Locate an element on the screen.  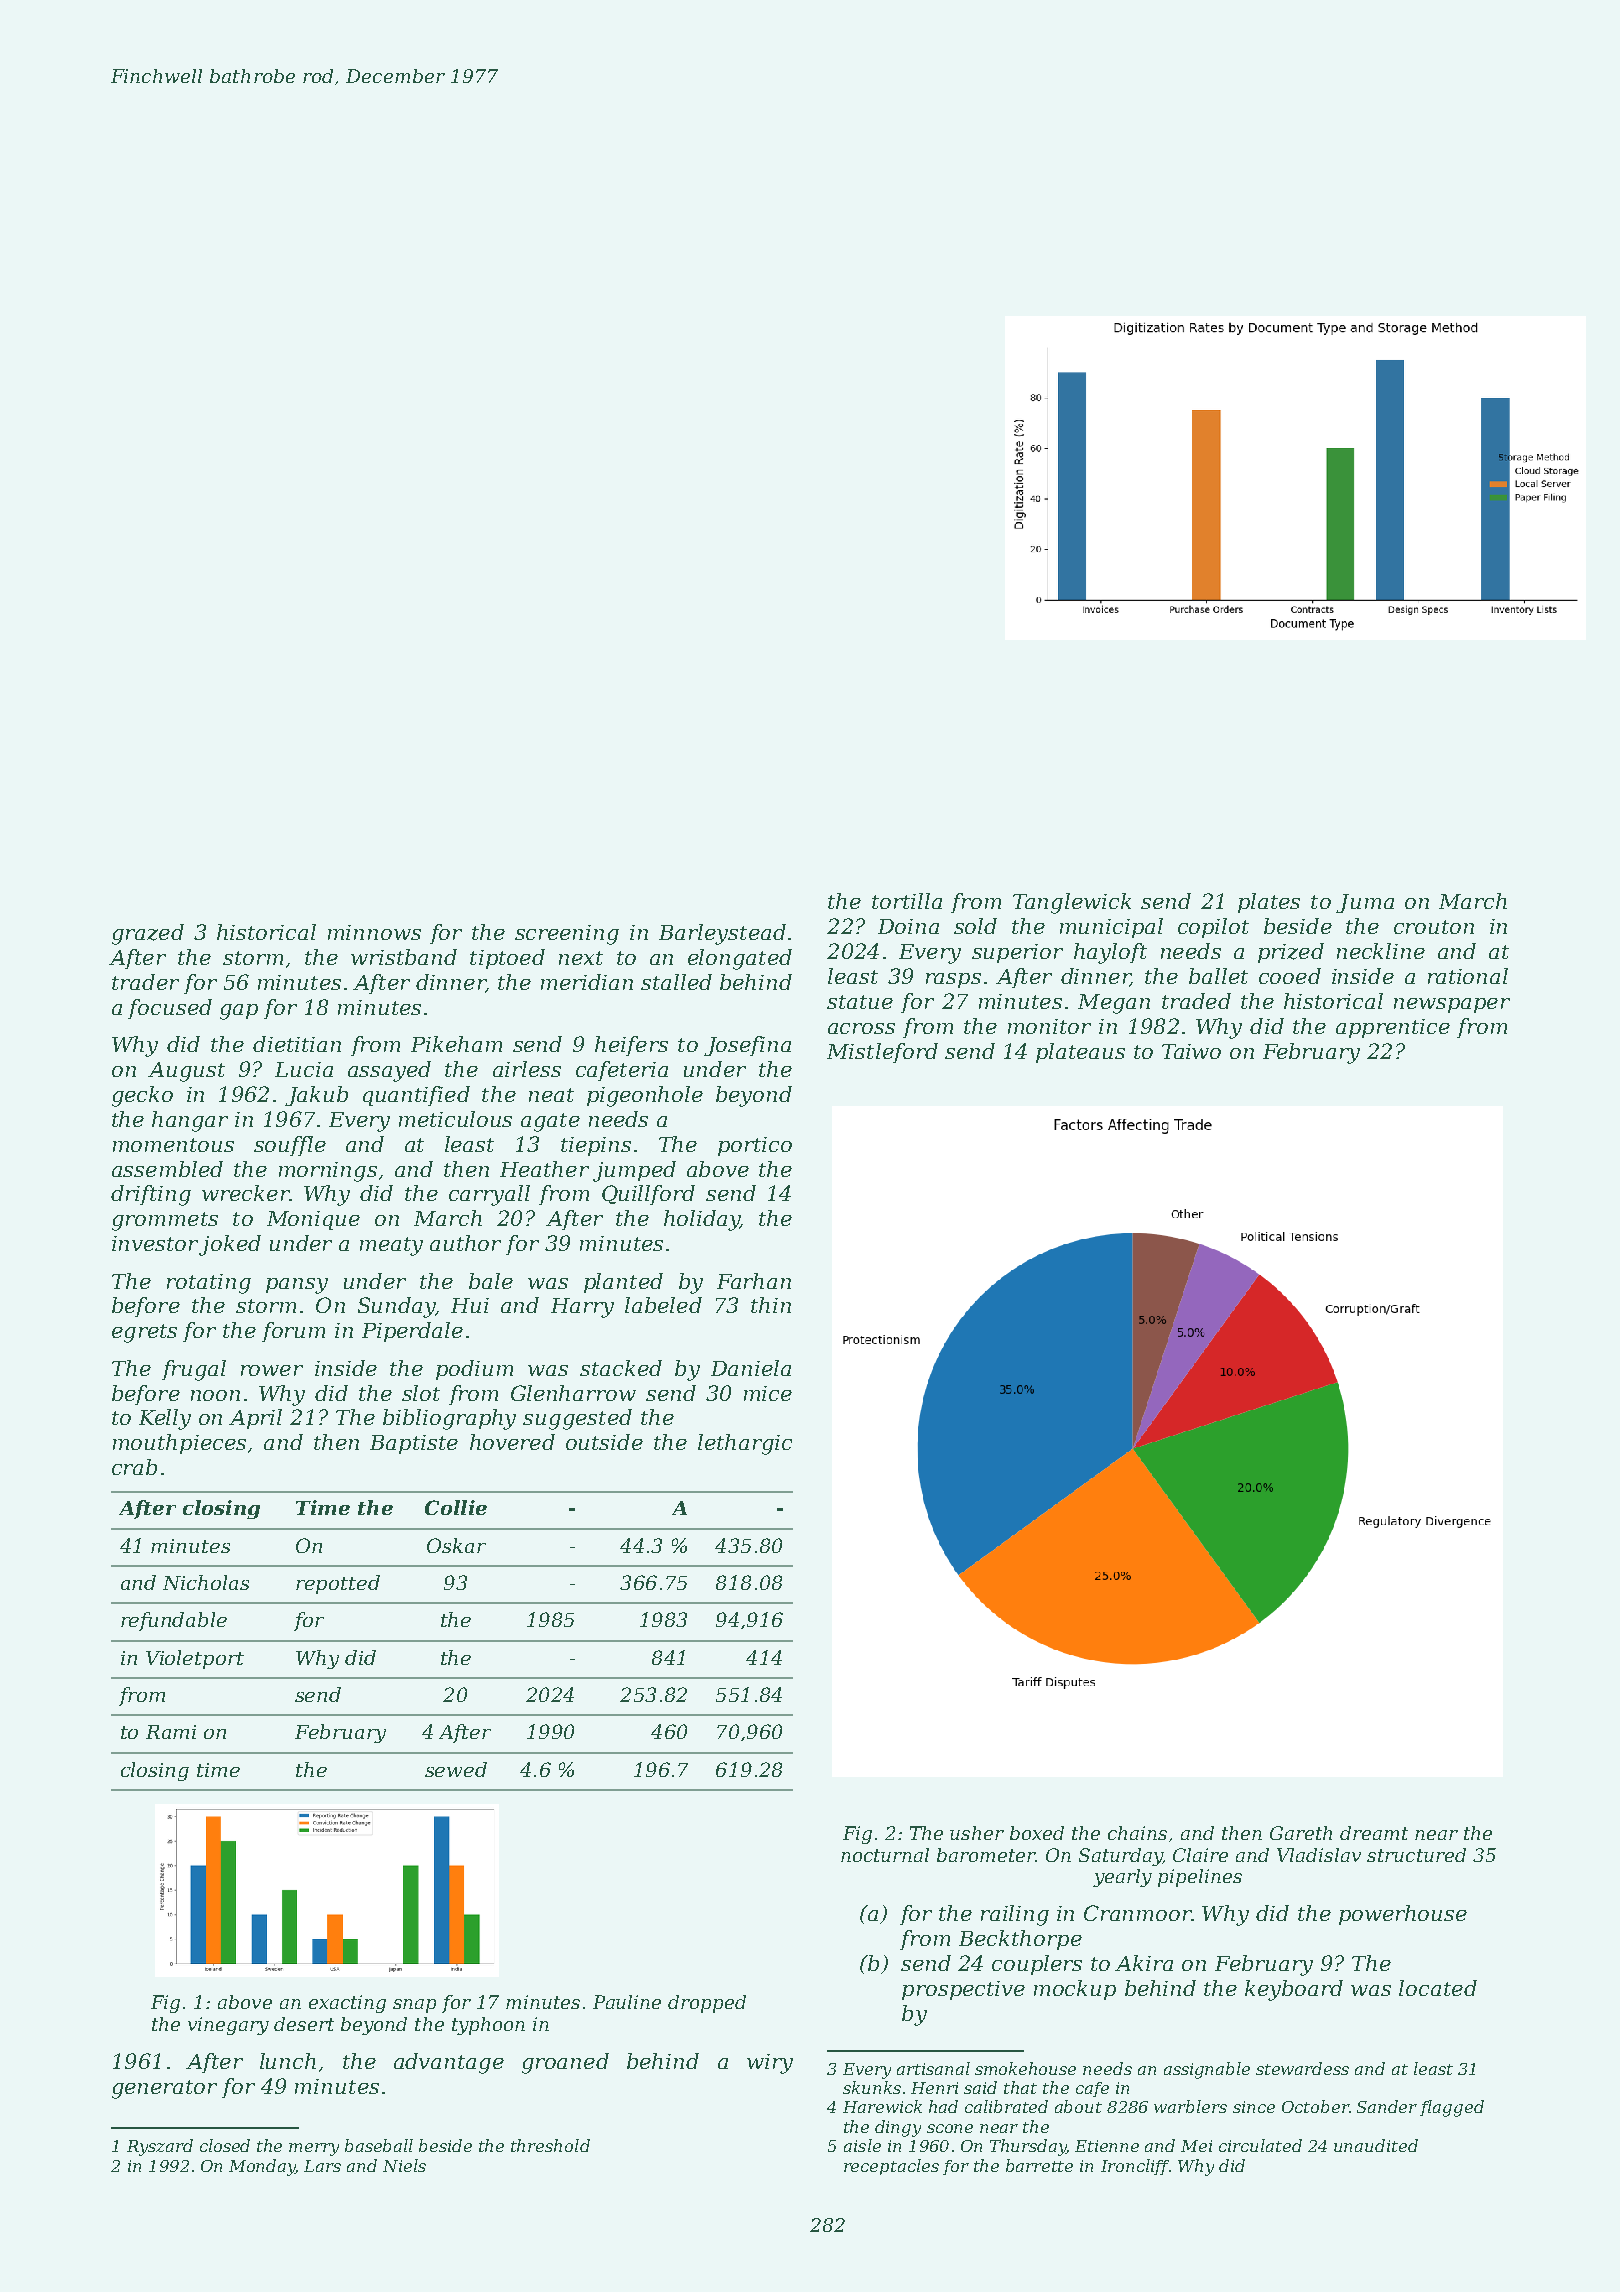
tortilla is located at coordinates (907, 901).
